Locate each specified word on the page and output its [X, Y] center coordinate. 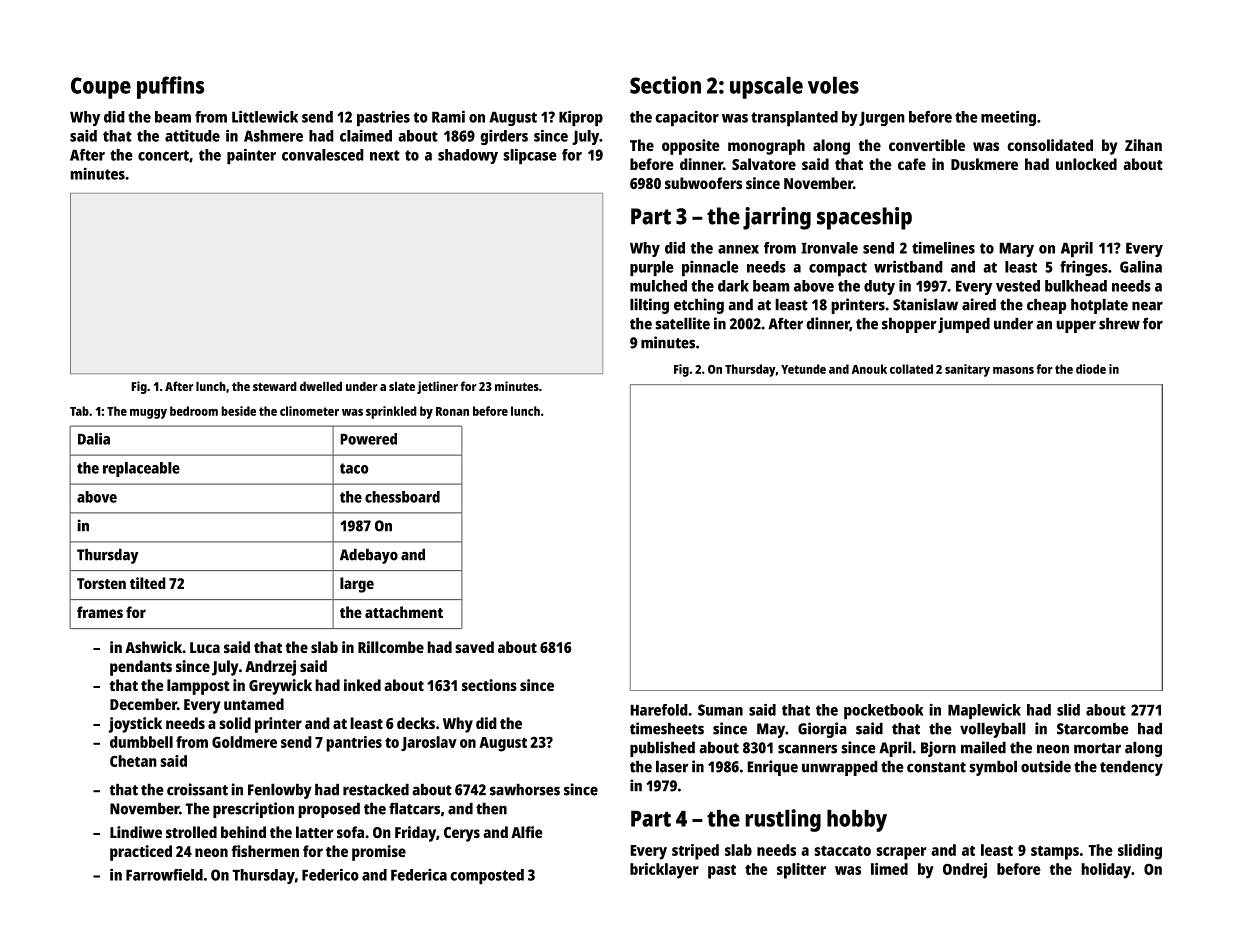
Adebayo [369, 556]
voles [833, 85]
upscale [766, 87]
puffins [171, 87]
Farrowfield [164, 874]
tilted [148, 583]
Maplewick [984, 711]
